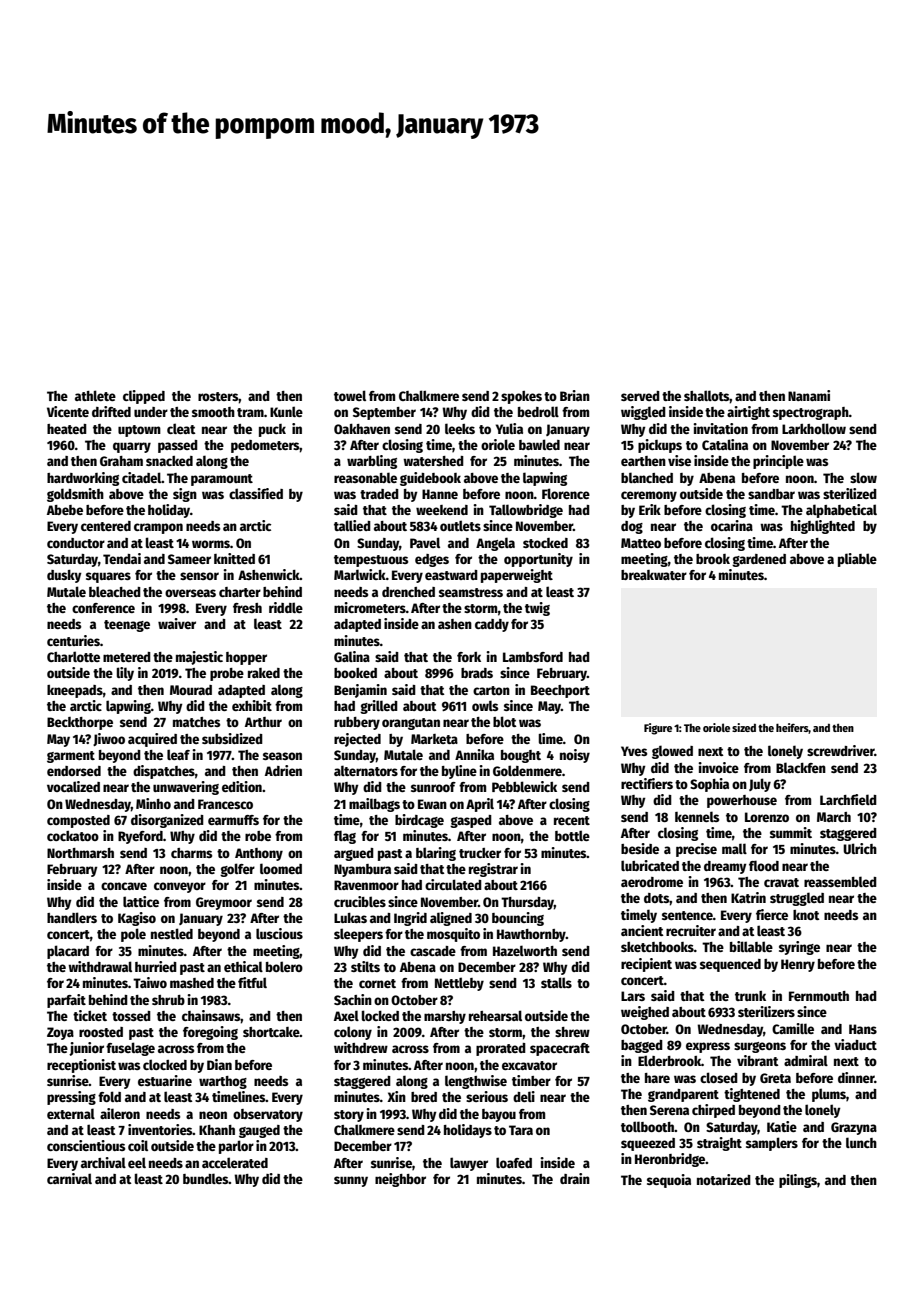 The image size is (924, 1308). What do you see at coordinates (798, 1181) in the document?
I see `pilings` at bounding box center [798, 1181].
